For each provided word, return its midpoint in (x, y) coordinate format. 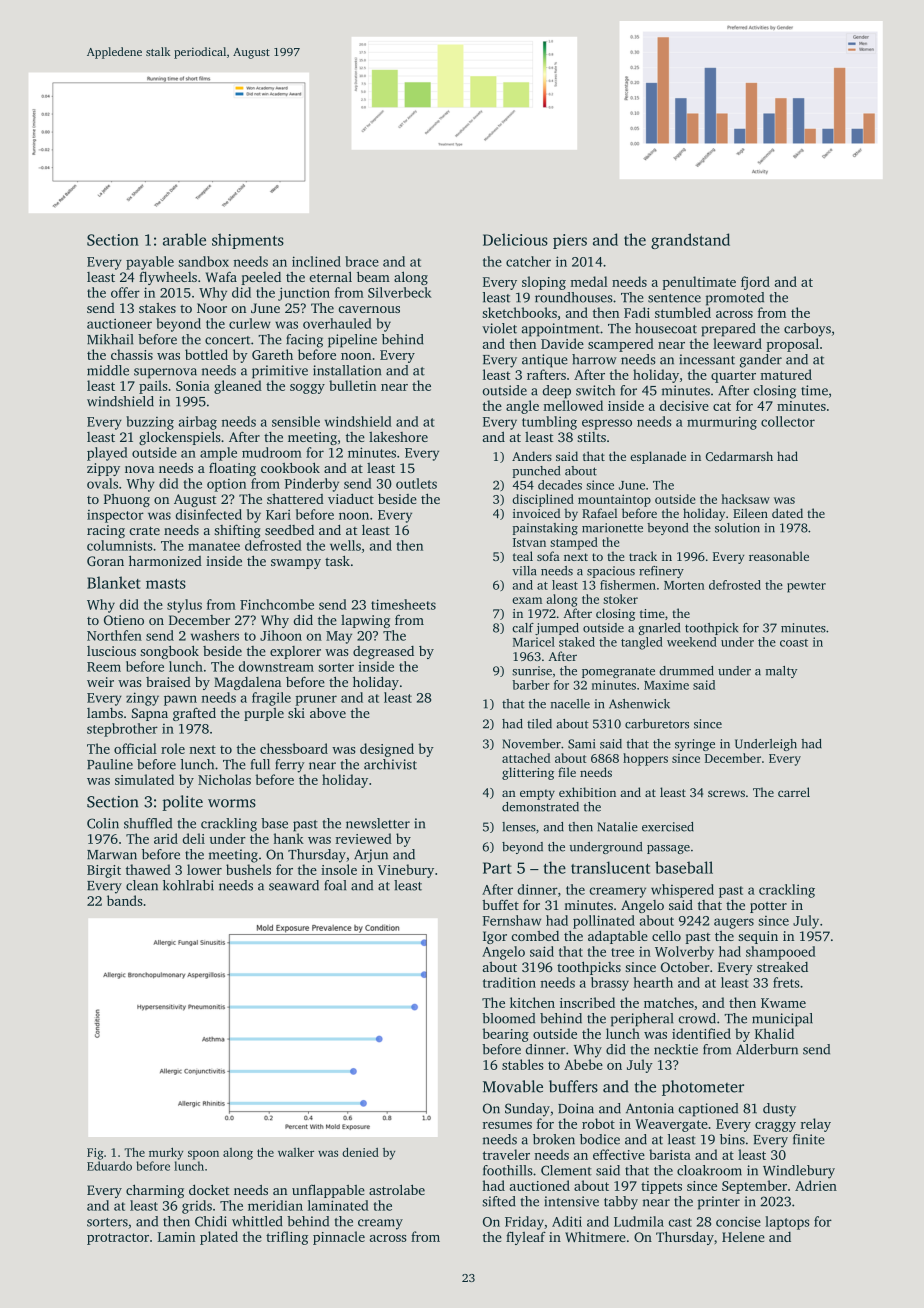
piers (570, 241)
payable (150, 263)
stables (523, 1064)
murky (166, 1153)
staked (577, 642)
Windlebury (799, 1172)
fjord (755, 283)
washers (215, 635)
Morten (684, 585)
